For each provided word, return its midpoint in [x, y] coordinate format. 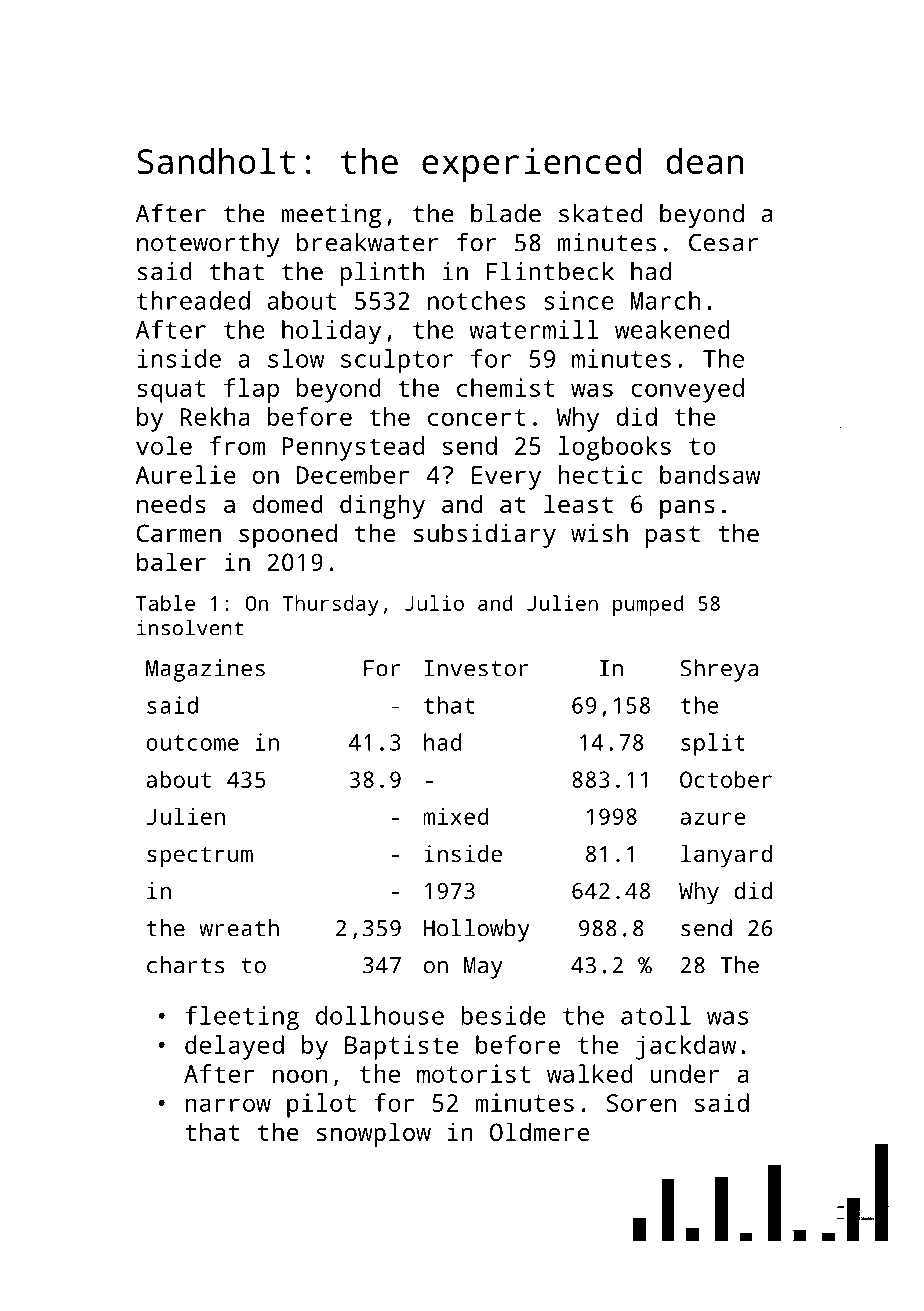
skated [600, 213]
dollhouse [380, 1015]
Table [165, 603]
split [713, 744]
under [685, 1073]
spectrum [200, 857]
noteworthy [208, 245]
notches [477, 300]
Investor [477, 668]
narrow [228, 1105]
